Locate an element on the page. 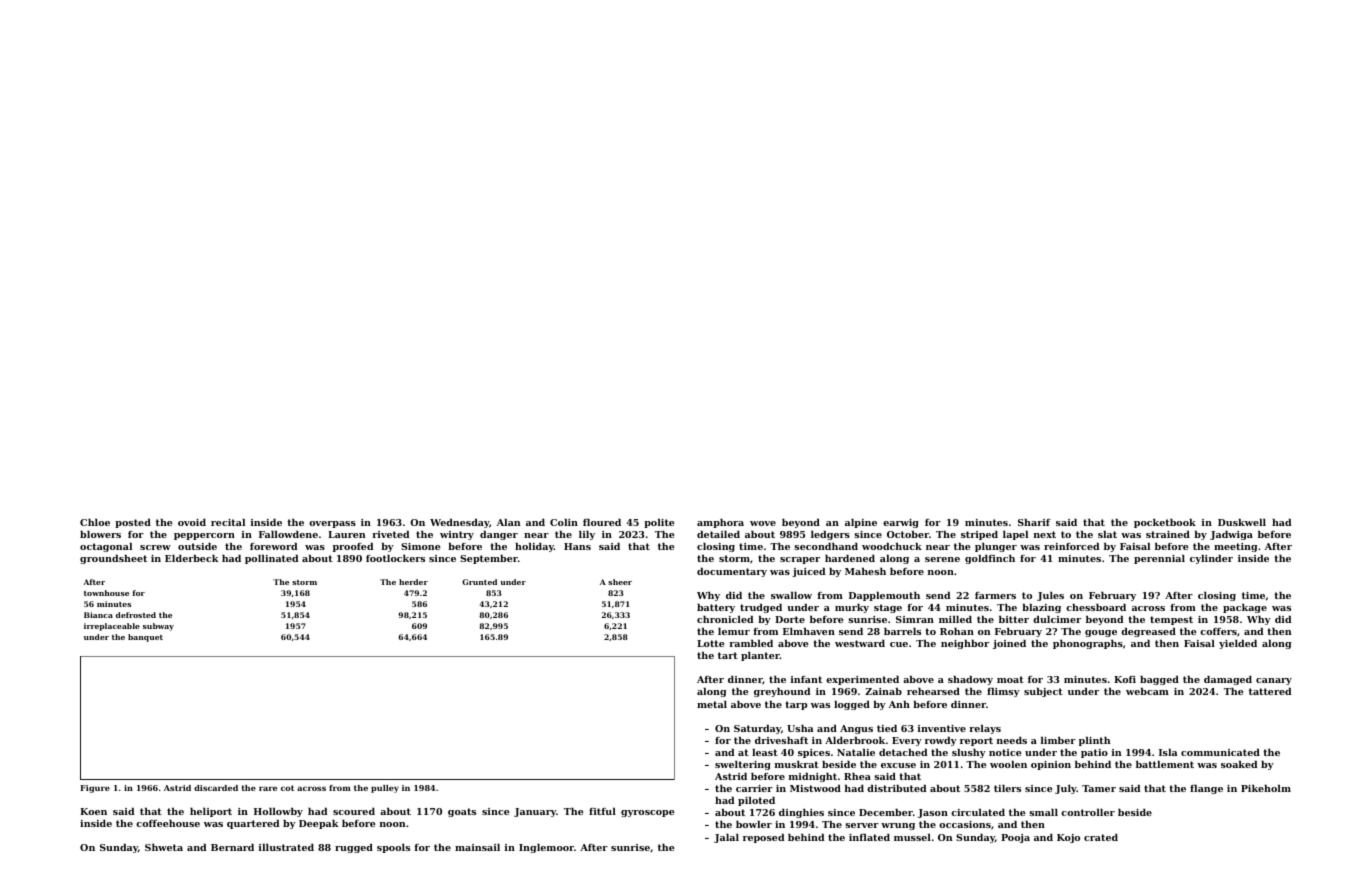  Inglemoor is located at coordinates (546, 848).
